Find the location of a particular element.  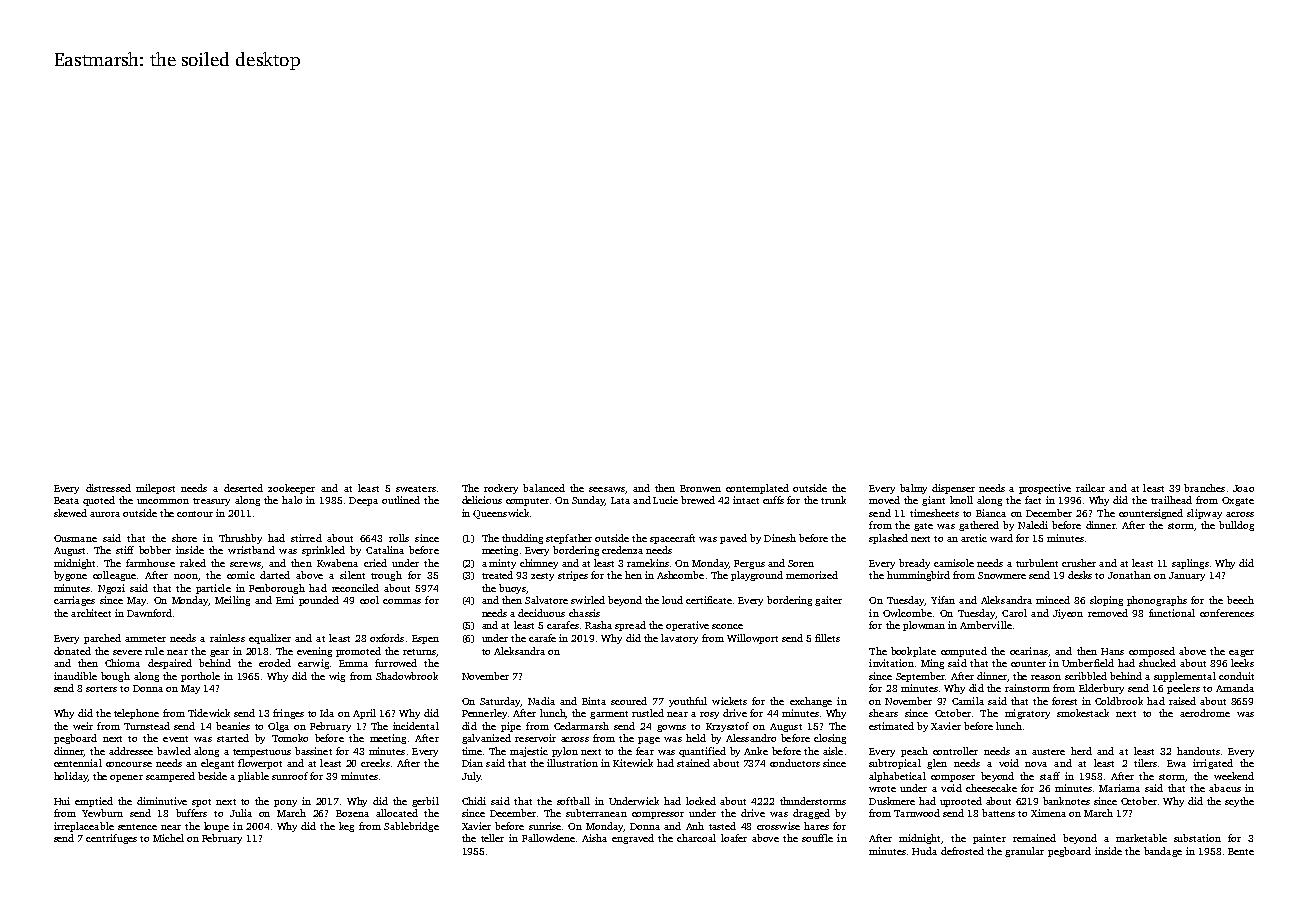

Chidi is located at coordinates (474, 801).
